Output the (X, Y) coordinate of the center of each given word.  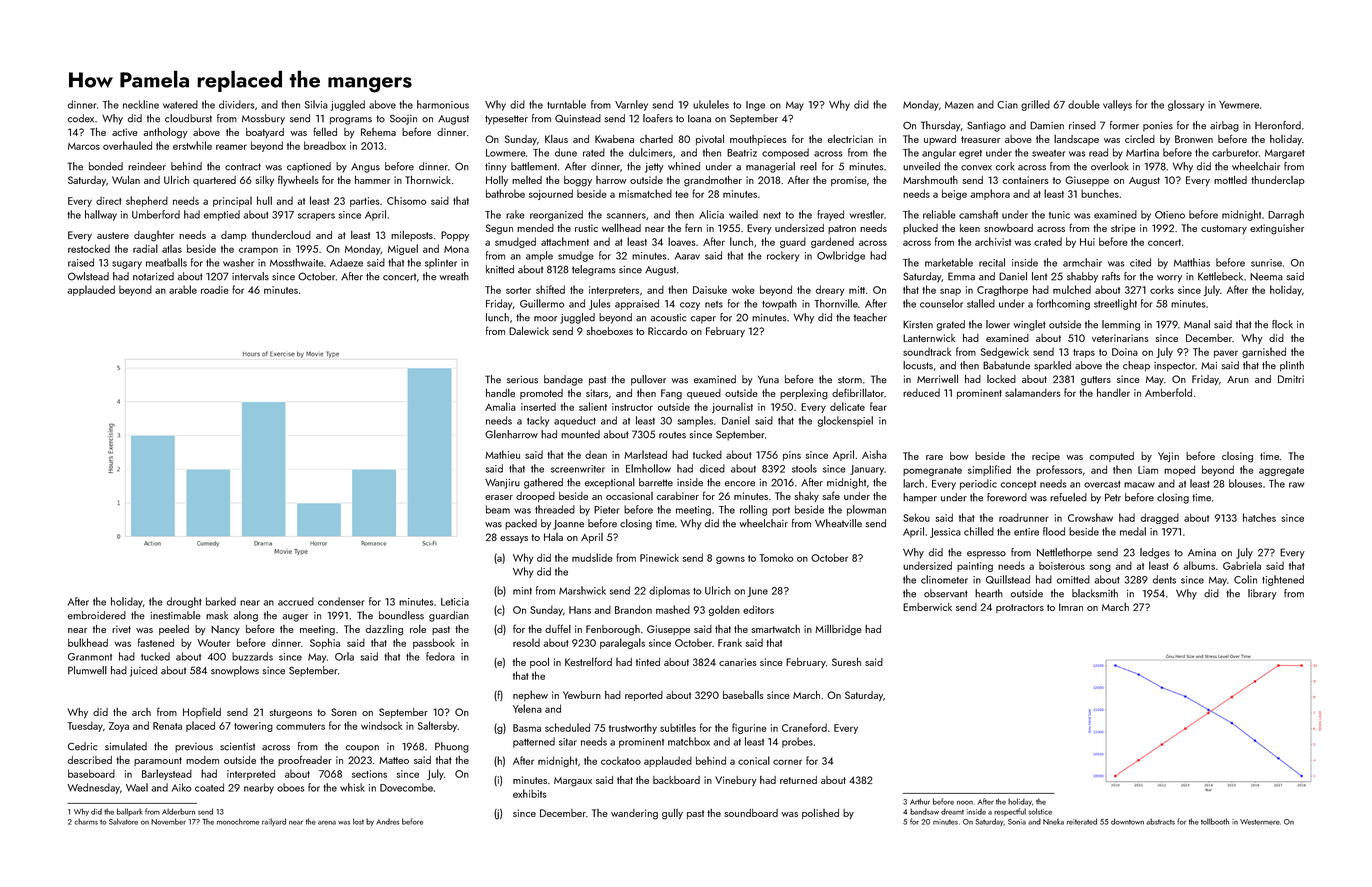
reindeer (147, 166)
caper (703, 320)
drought (184, 602)
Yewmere (1239, 105)
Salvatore (123, 821)
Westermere (1260, 822)
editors (758, 609)
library (1262, 594)
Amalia (500, 406)
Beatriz (742, 153)
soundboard (751, 813)
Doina (1125, 352)
